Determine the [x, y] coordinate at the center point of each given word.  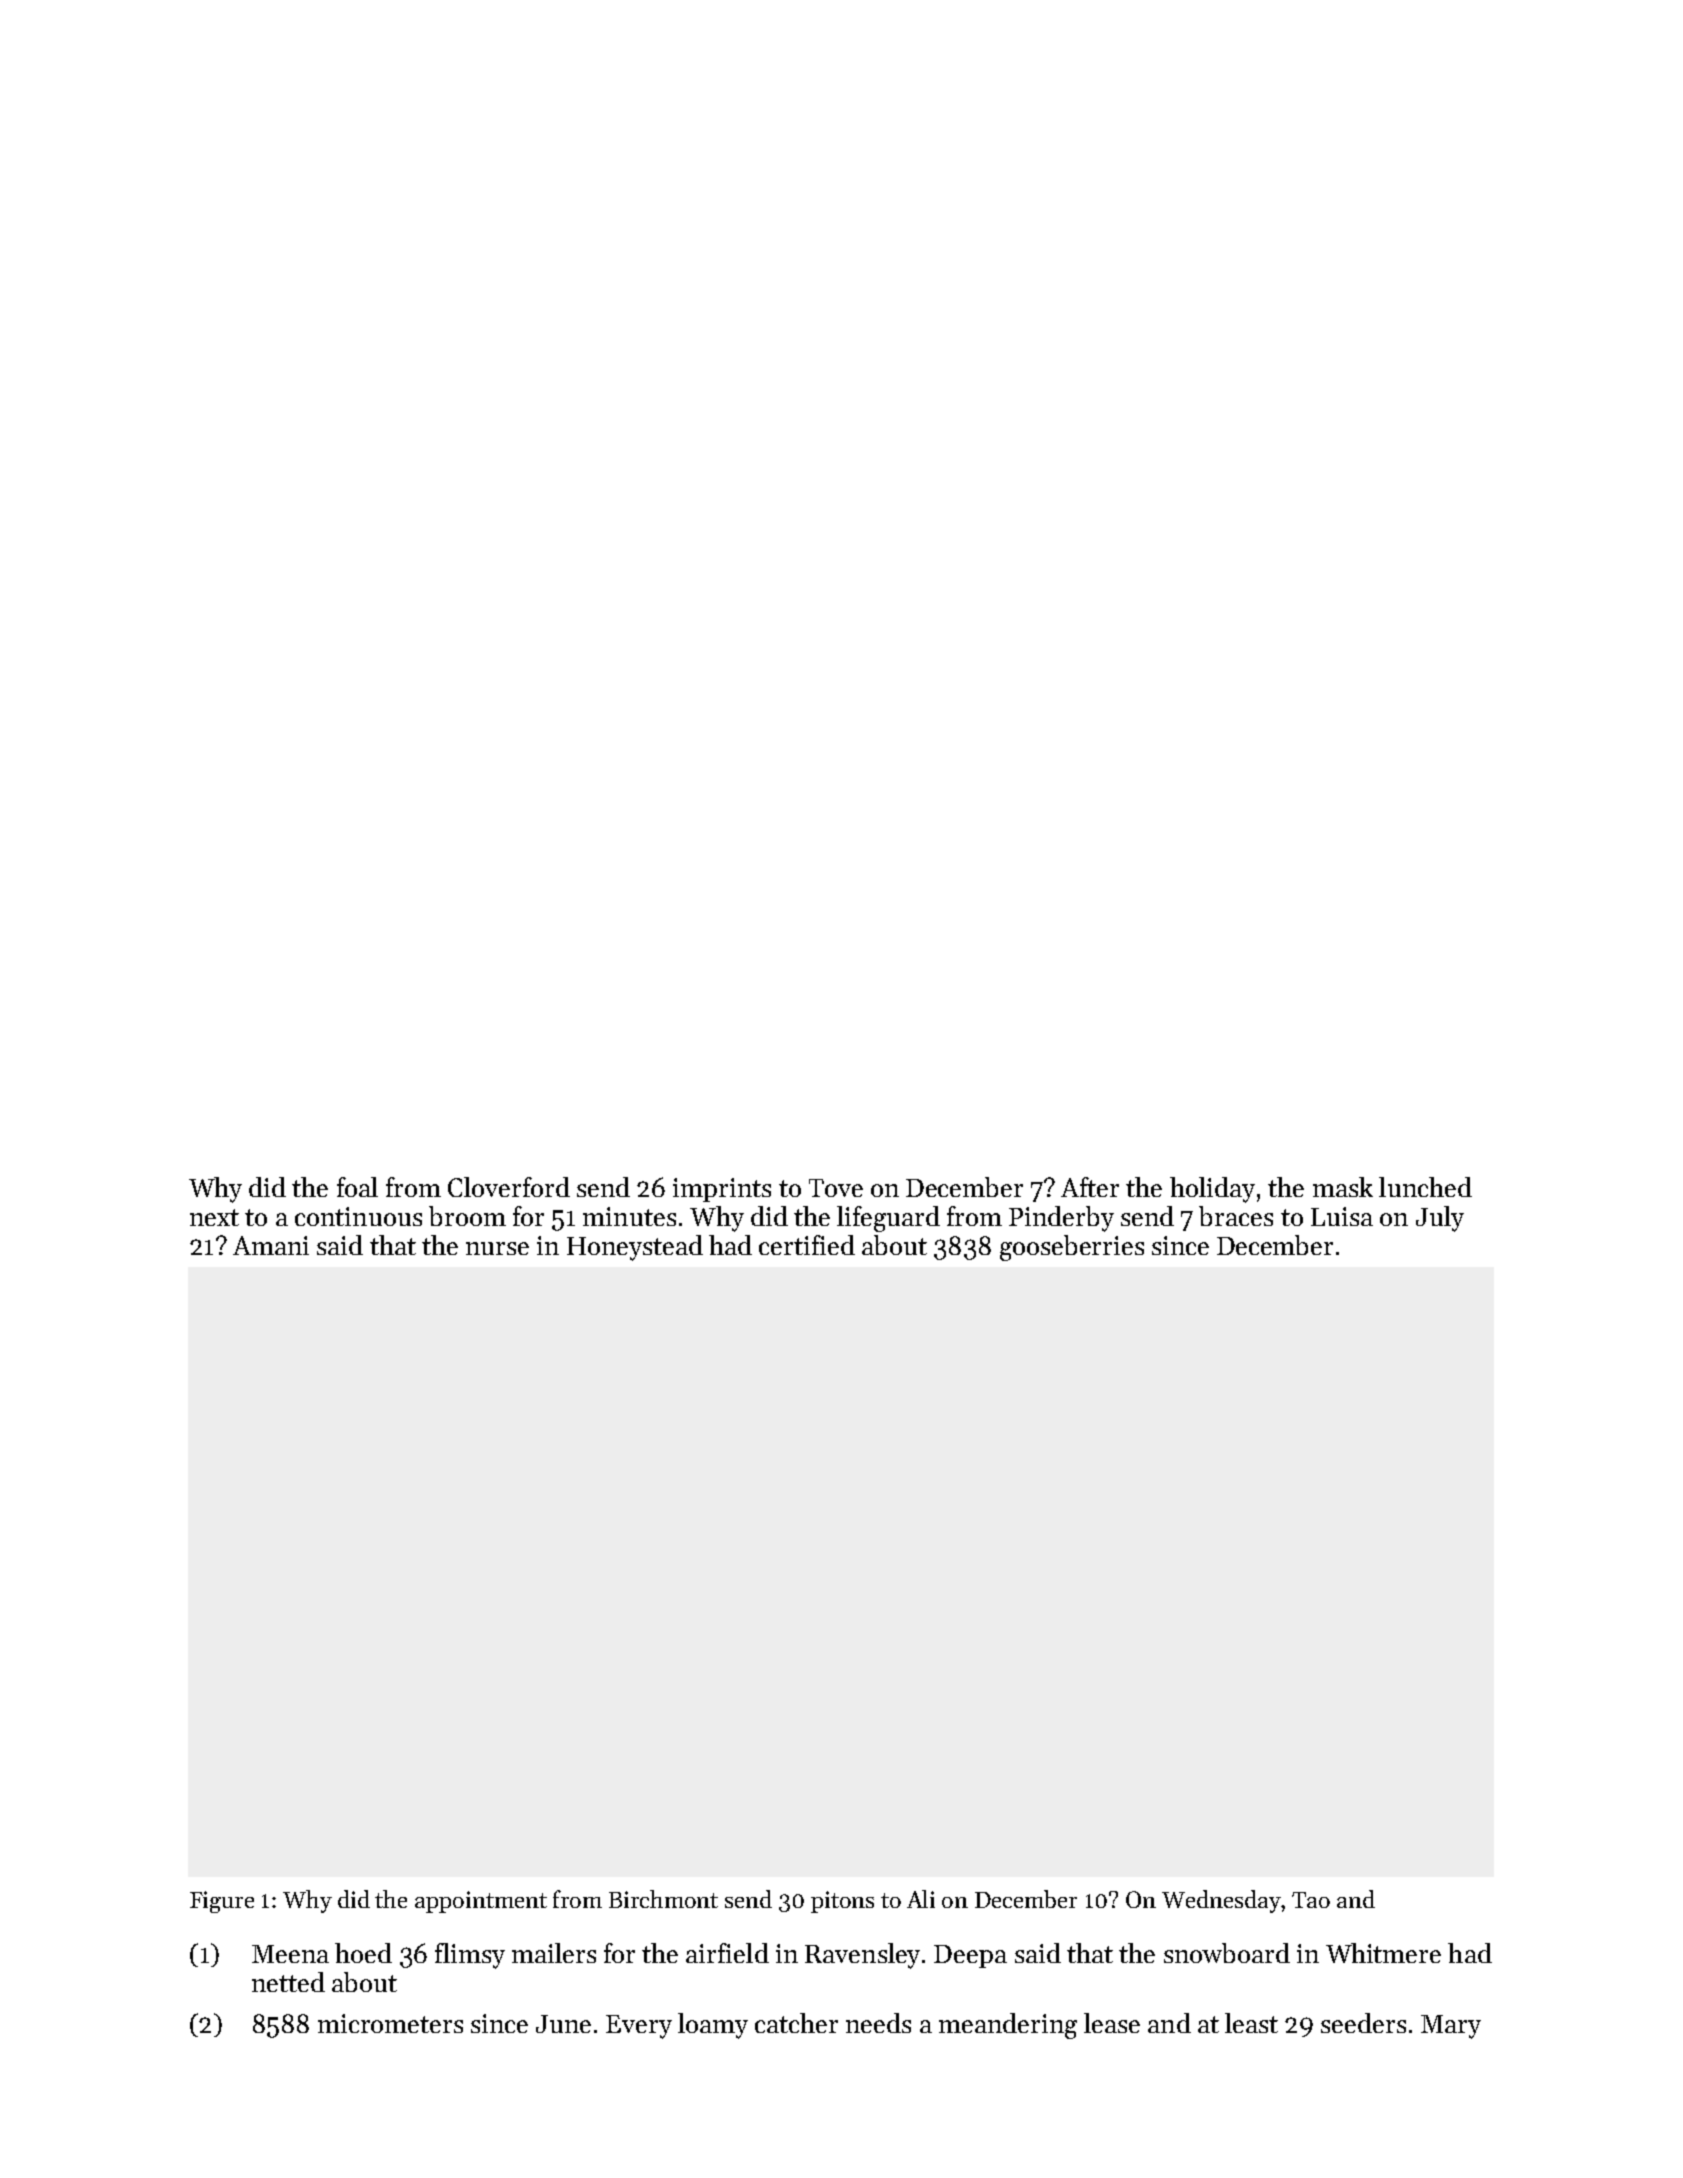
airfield [727, 1953]
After [1090, 1187]
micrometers [390, 2023]
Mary [1451, 2027]
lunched [1425, 1187]
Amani [271, 1245]
